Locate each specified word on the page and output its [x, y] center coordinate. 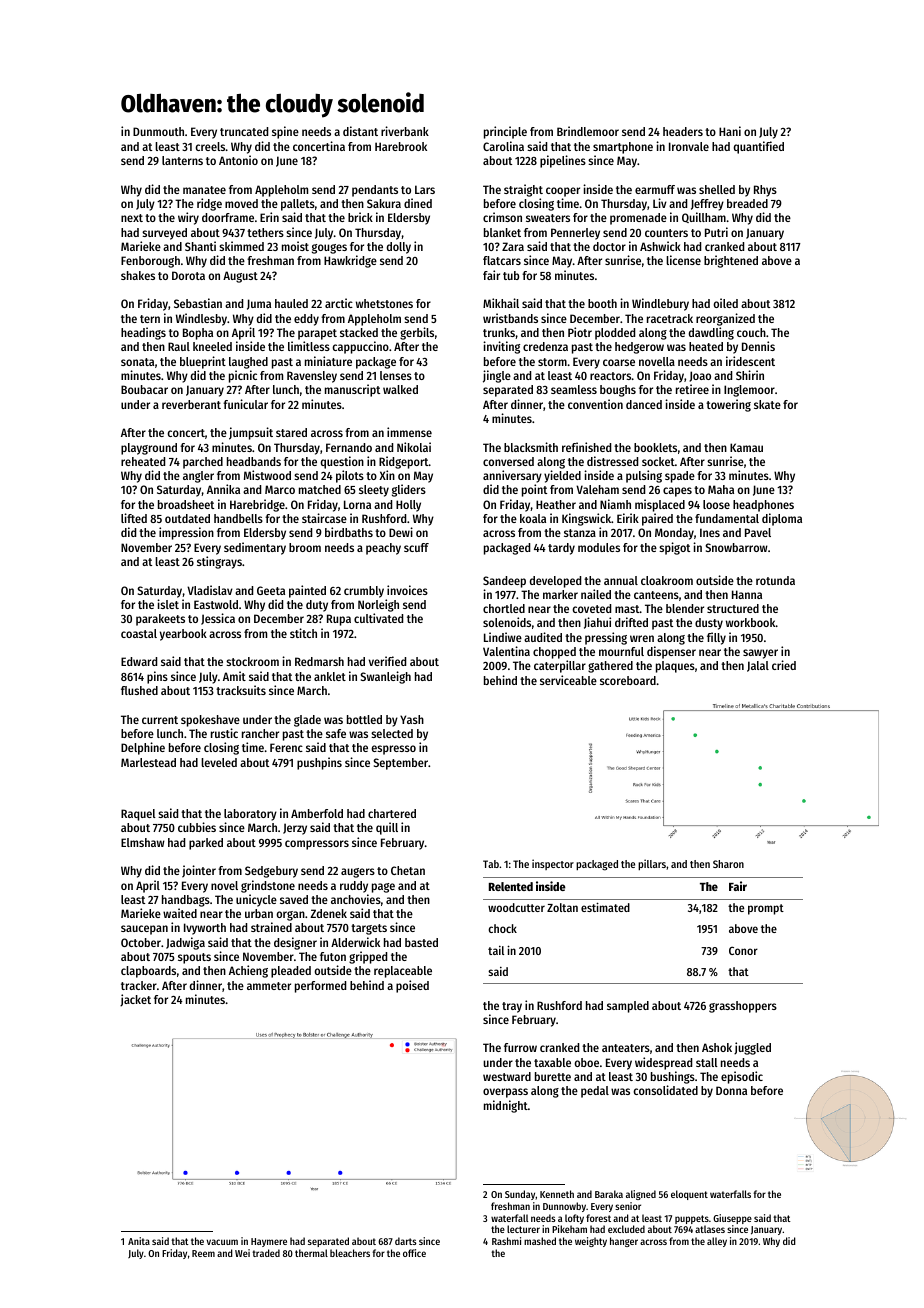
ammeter [269, 986]
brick [360, 217]
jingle [497, 376]
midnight [506, 1106]
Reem [203, 1253]
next [132, 218]
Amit [234, 676]
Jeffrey [707, 205]
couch [751, 332]
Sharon [728, 864]
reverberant [191, 404]
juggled [752, 1048]
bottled [364, 719]
